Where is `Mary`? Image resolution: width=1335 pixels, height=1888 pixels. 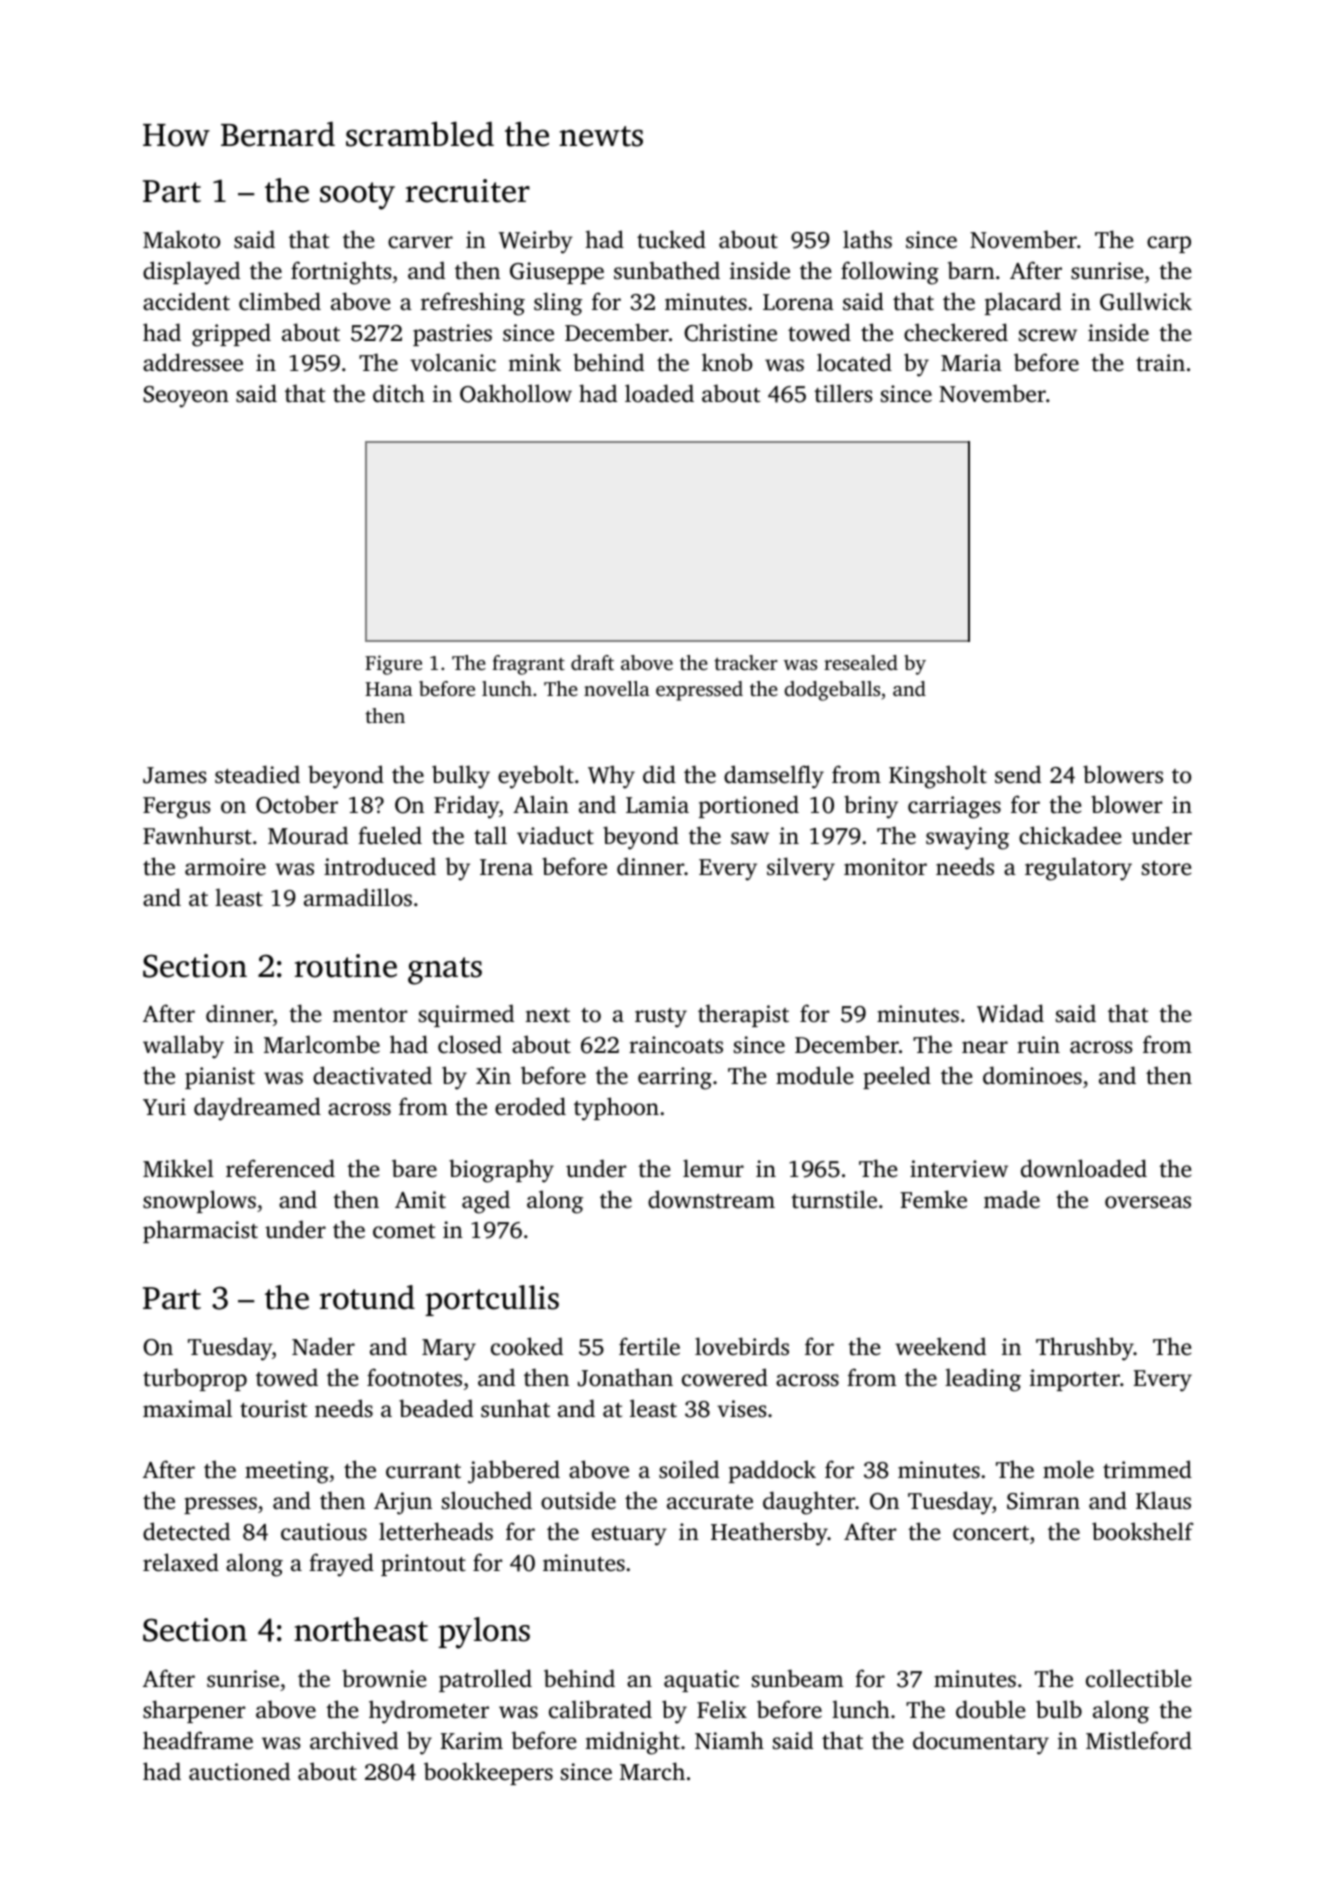 Mary is located at coordinates (449, 1350).
